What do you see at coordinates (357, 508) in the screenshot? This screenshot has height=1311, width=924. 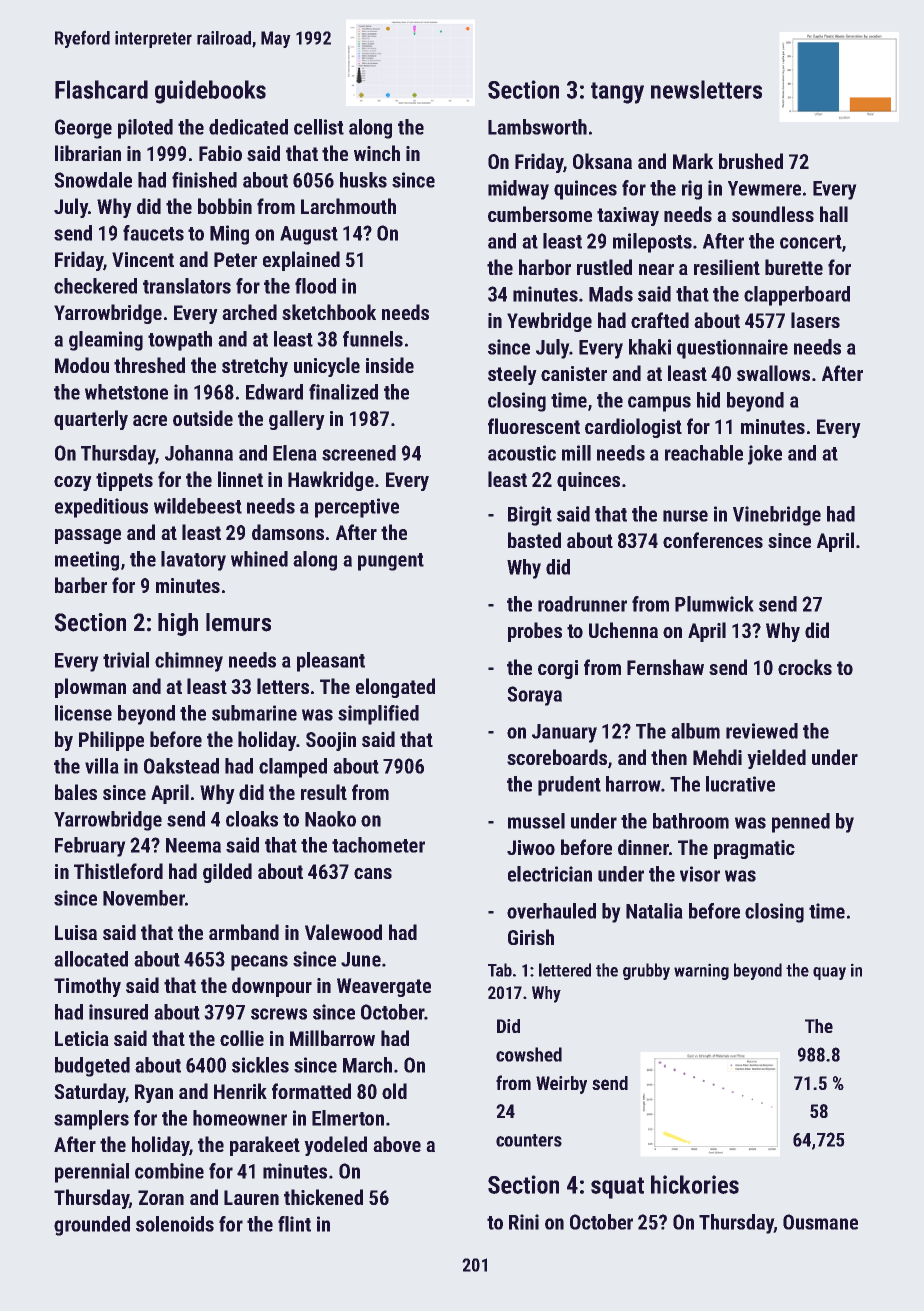 I see `perceptive` at bounding box center [357, 508].
